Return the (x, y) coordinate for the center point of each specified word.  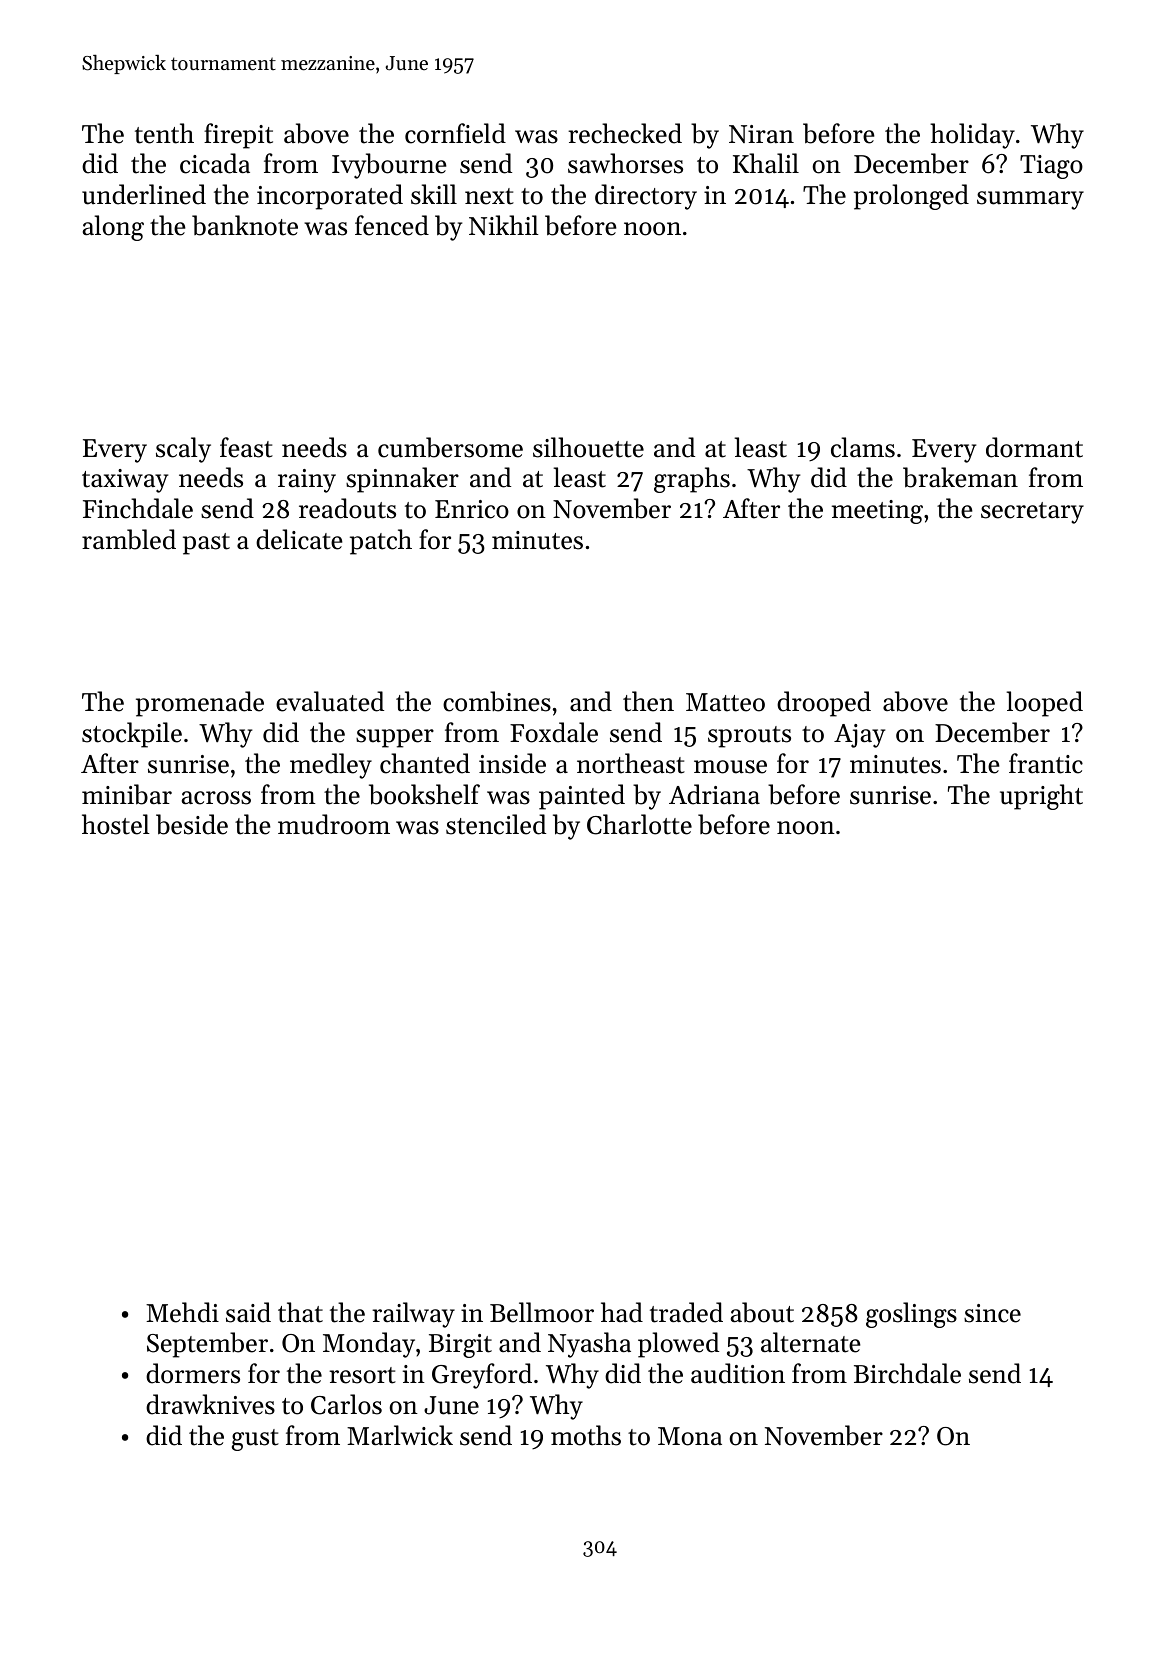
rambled (129, 539)
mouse (730, 767)
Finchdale (138, 508)
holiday (972, 136)
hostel (116, 824)
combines (497, 701)
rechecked (625, 133)
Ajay (859, 736)
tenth (164, 133)
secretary (1032, 513)
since (992, 1313)
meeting (877, 512)
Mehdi (182, 1312)
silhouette (588, 447)
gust (255, 1440)
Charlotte (639, 824)
